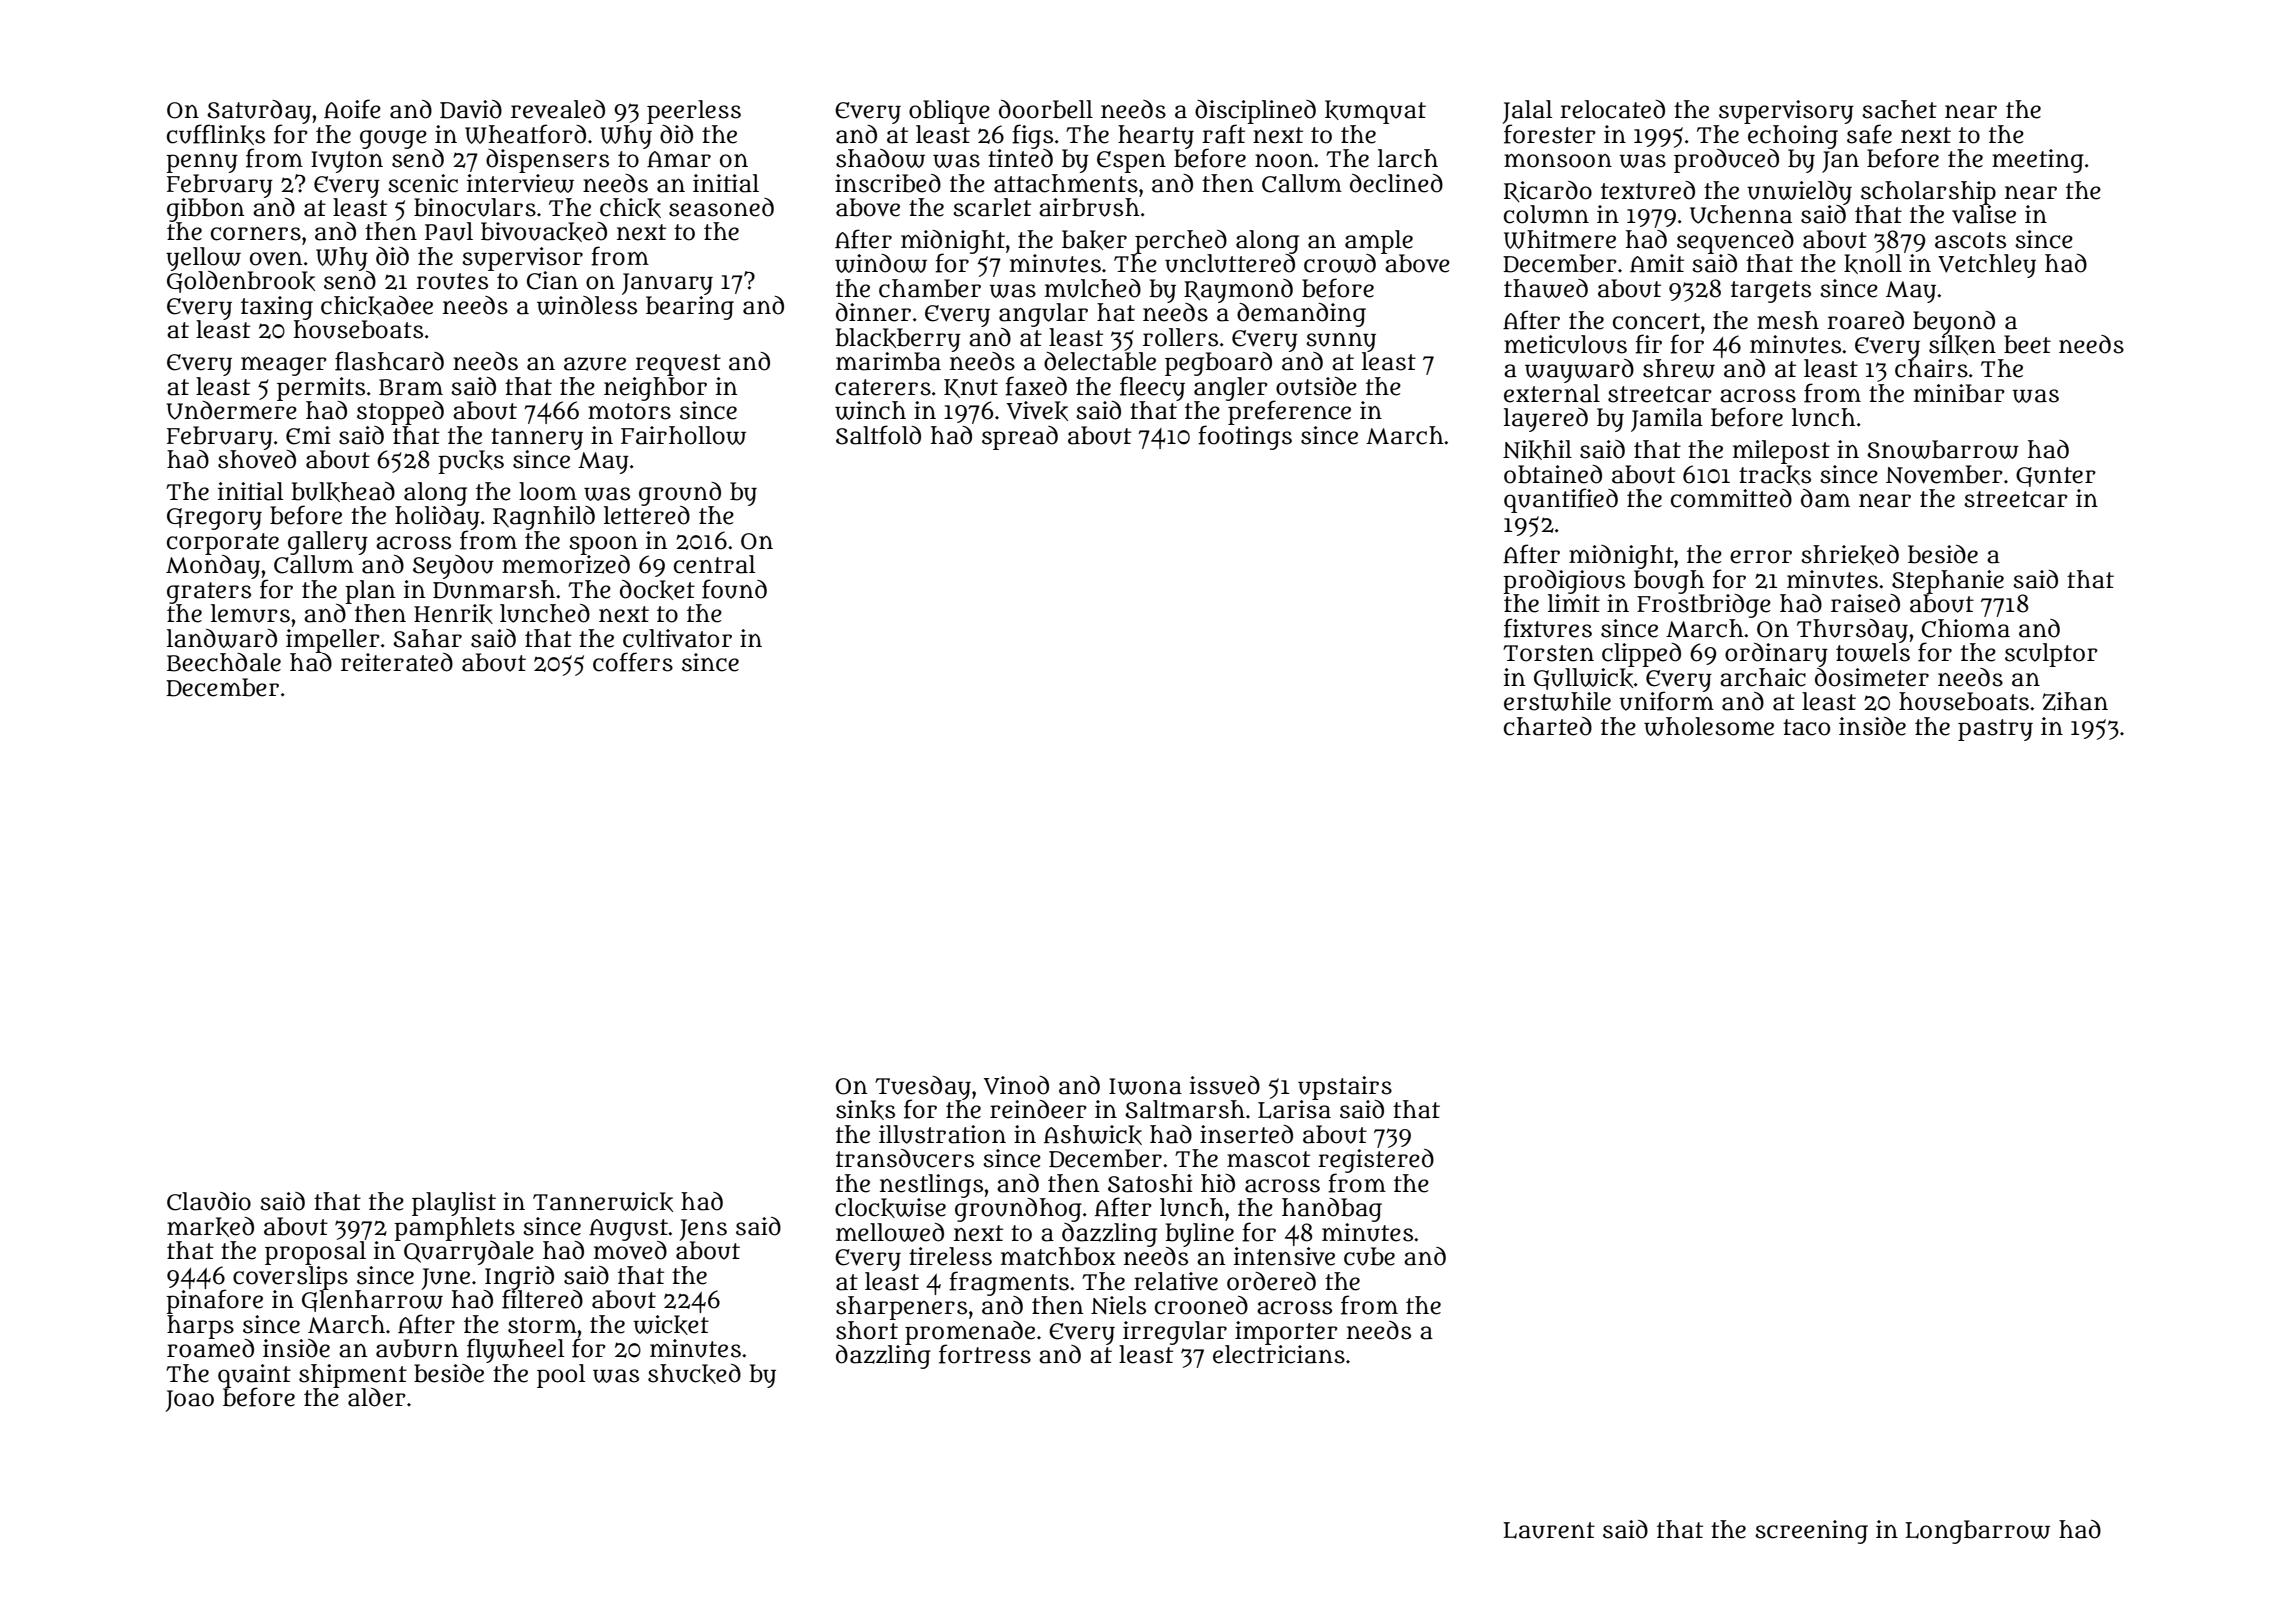 The image size is (2292, 1620). What do you see at coordinates (985, 1354) in the screenshot?
I see `fortress` at bounding box center [985, 1354].
